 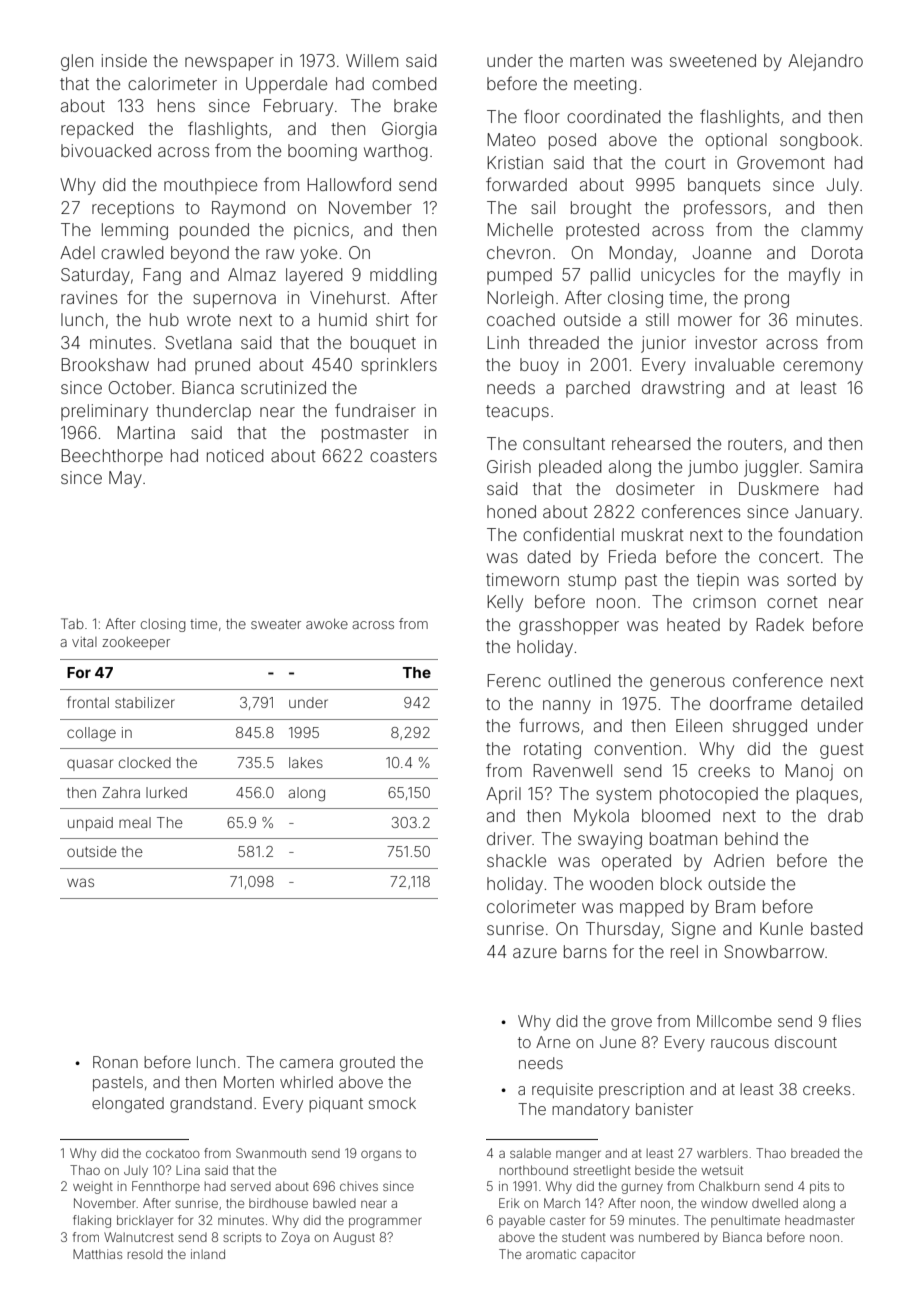 I want to click on noticed, so click(x=235, y=455).
